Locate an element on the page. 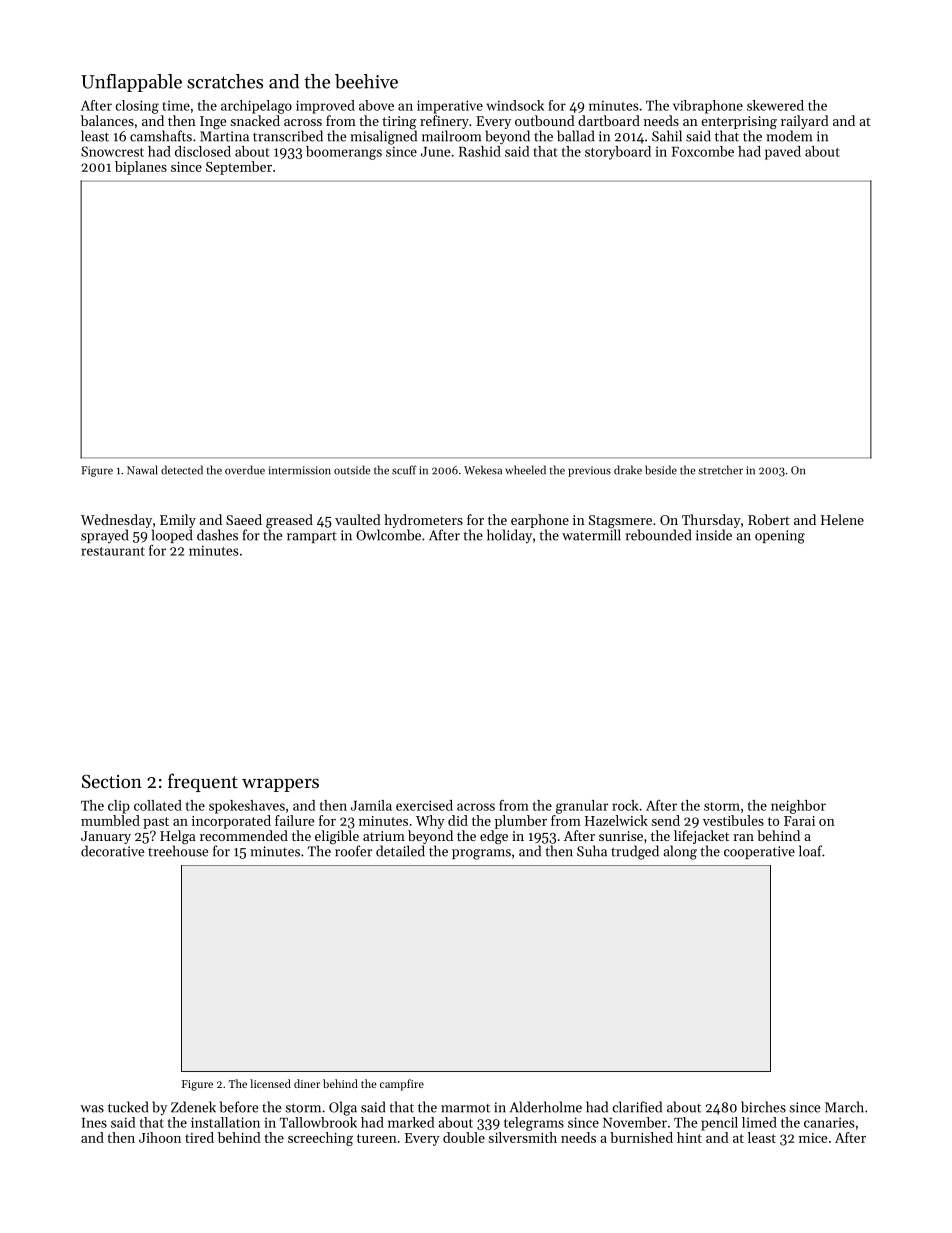  beehive is located at coordinates (366, 81).
